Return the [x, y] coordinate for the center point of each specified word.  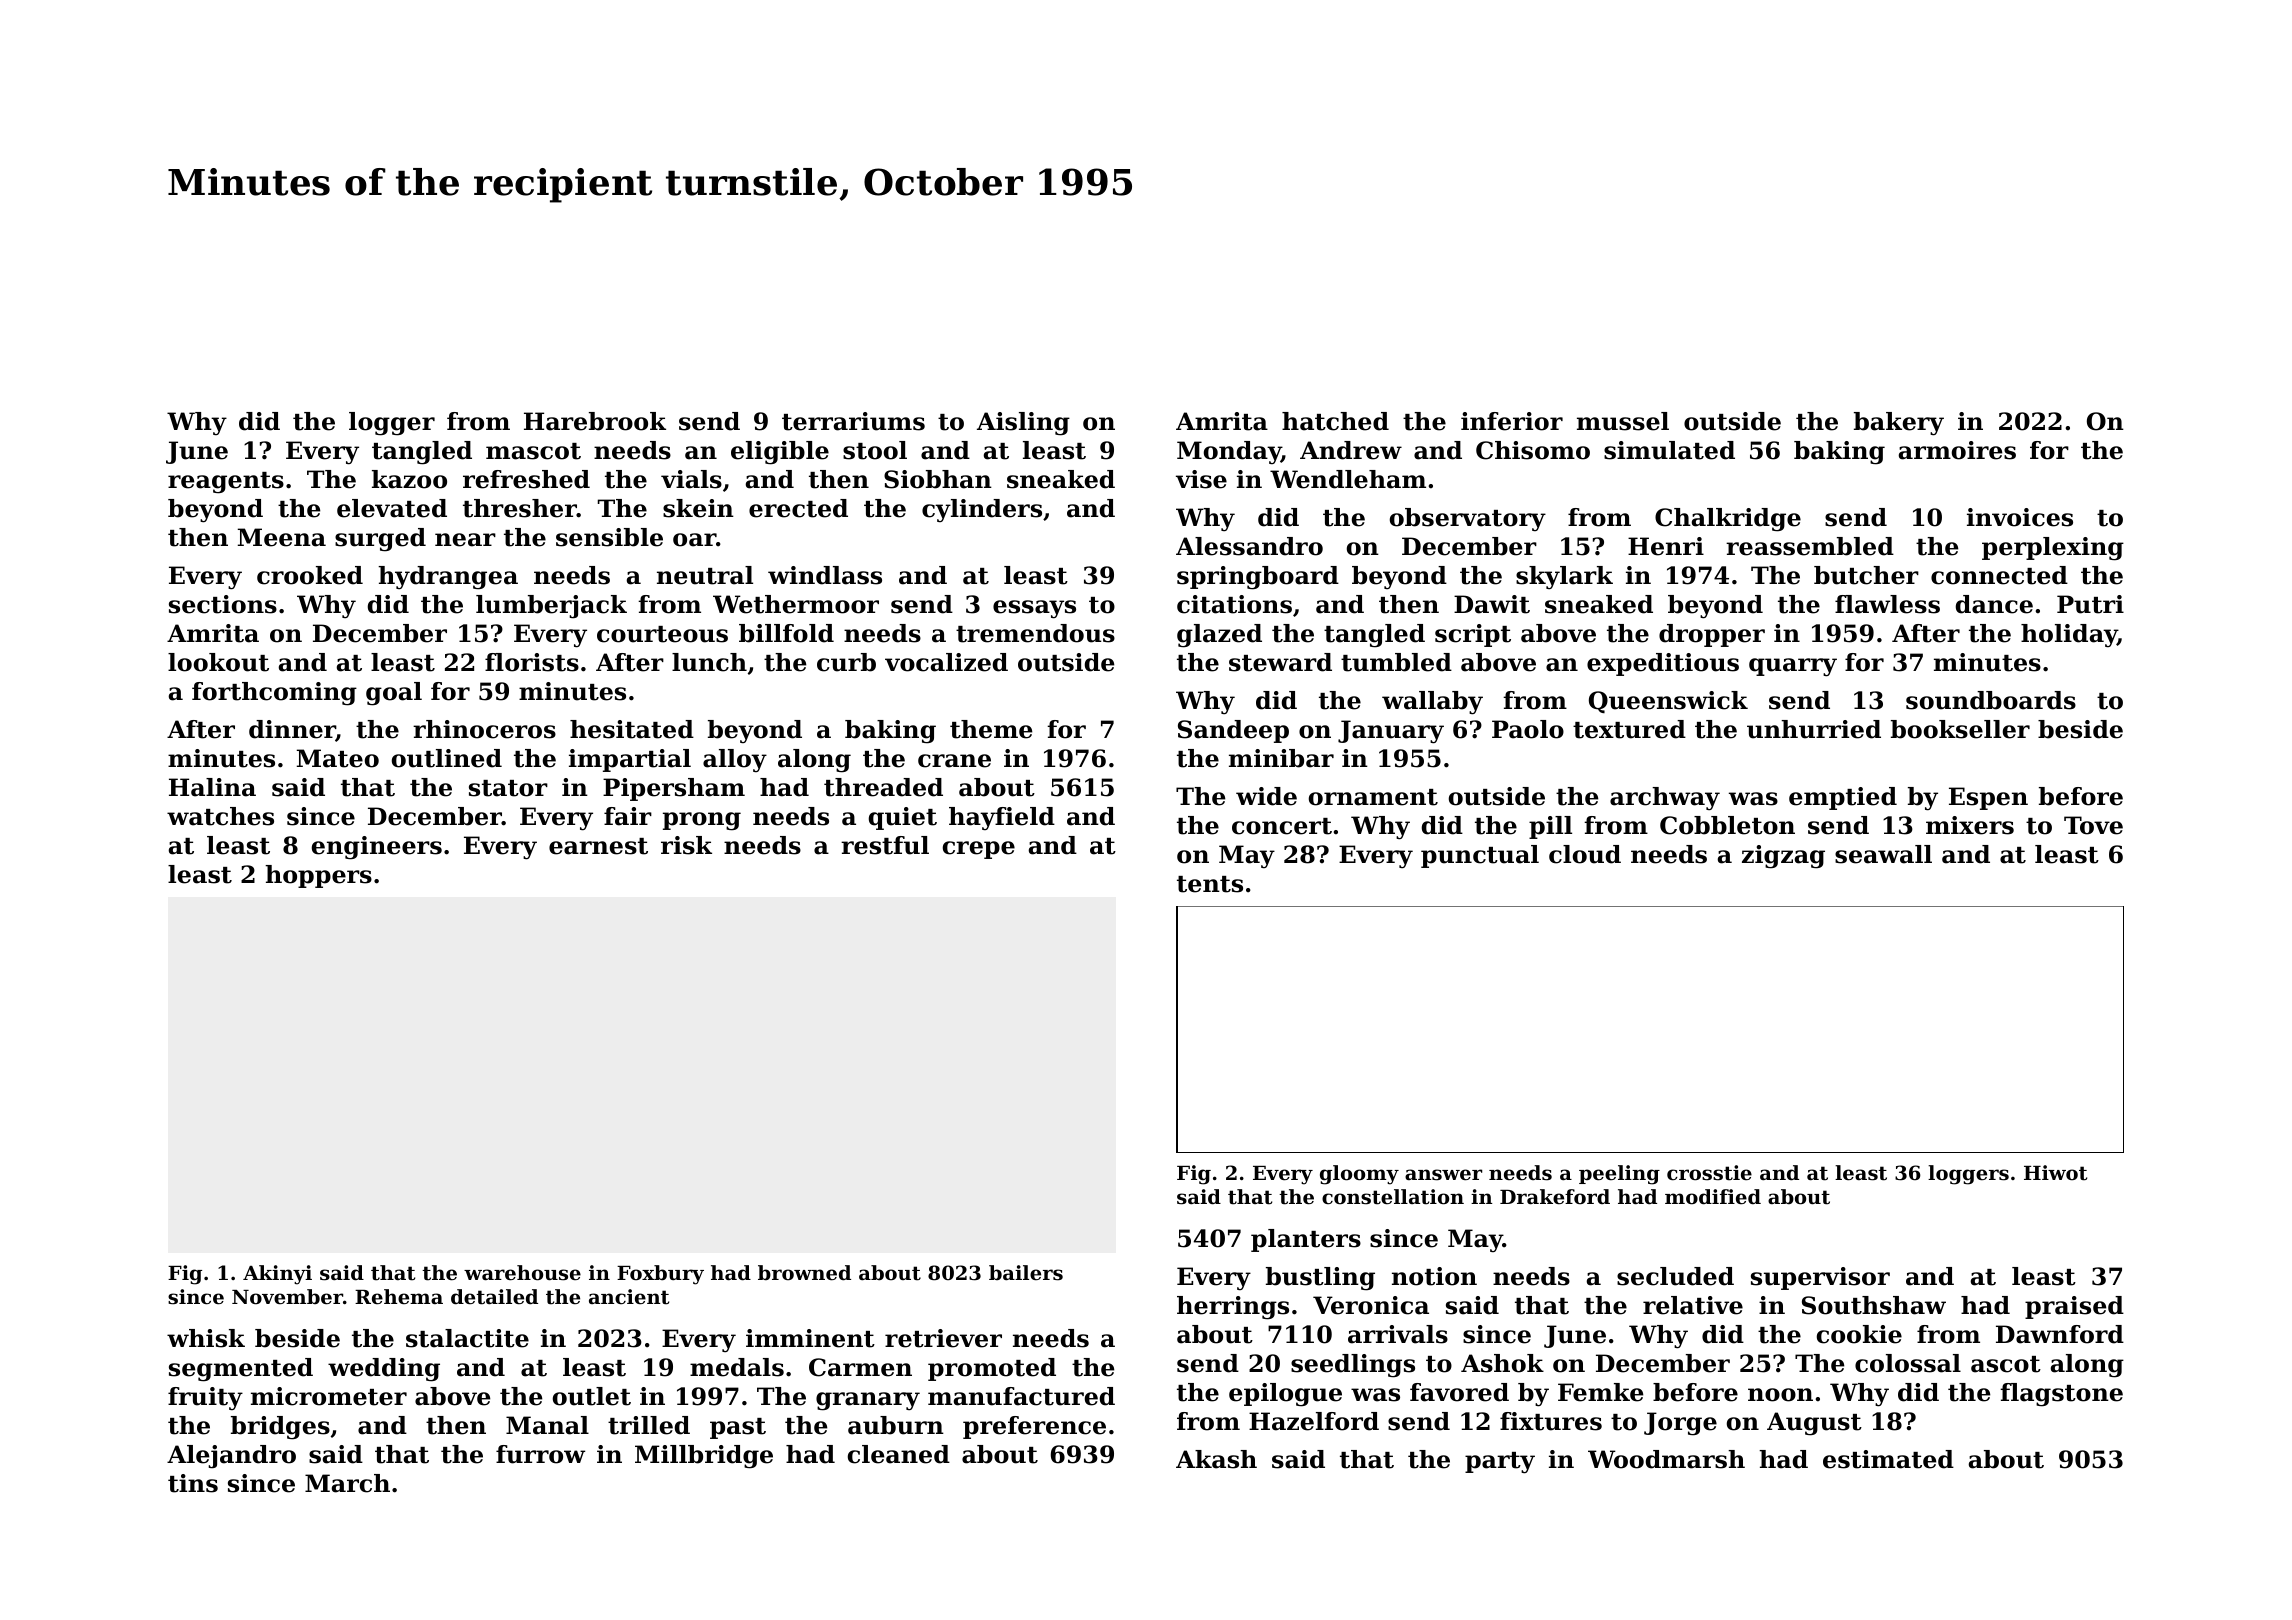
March [347, 1483]
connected [1999, 575]
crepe [979, 850]
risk [686, 845]
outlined [447, 758]
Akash [1216, 1459]
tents [1210, 884]
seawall [1883, 854]
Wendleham [1348, 479]
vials [691, 479]
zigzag [1783, 857]
